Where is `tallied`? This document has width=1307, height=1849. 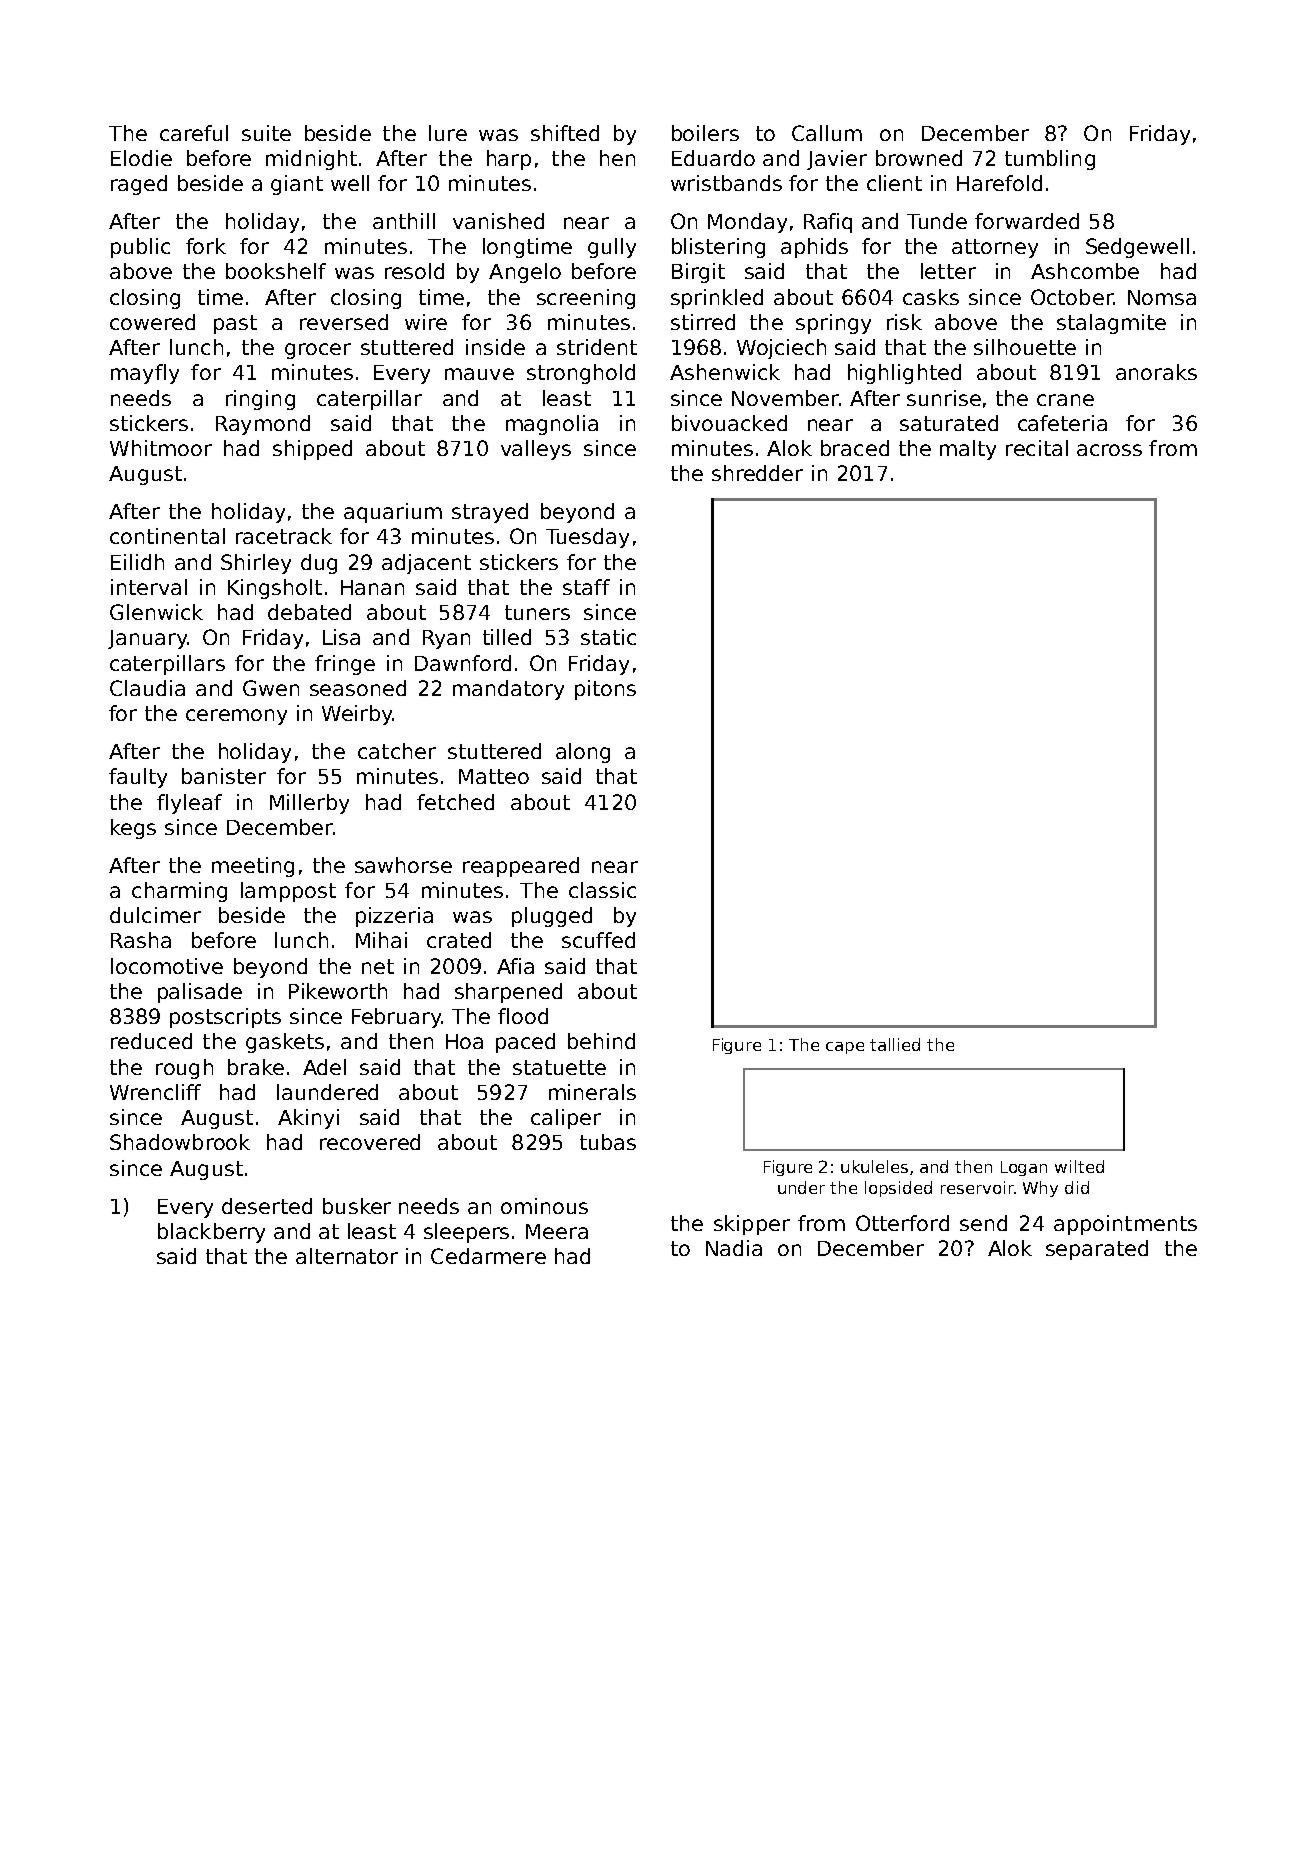 tallied is located at coordinates (895, 1044).
